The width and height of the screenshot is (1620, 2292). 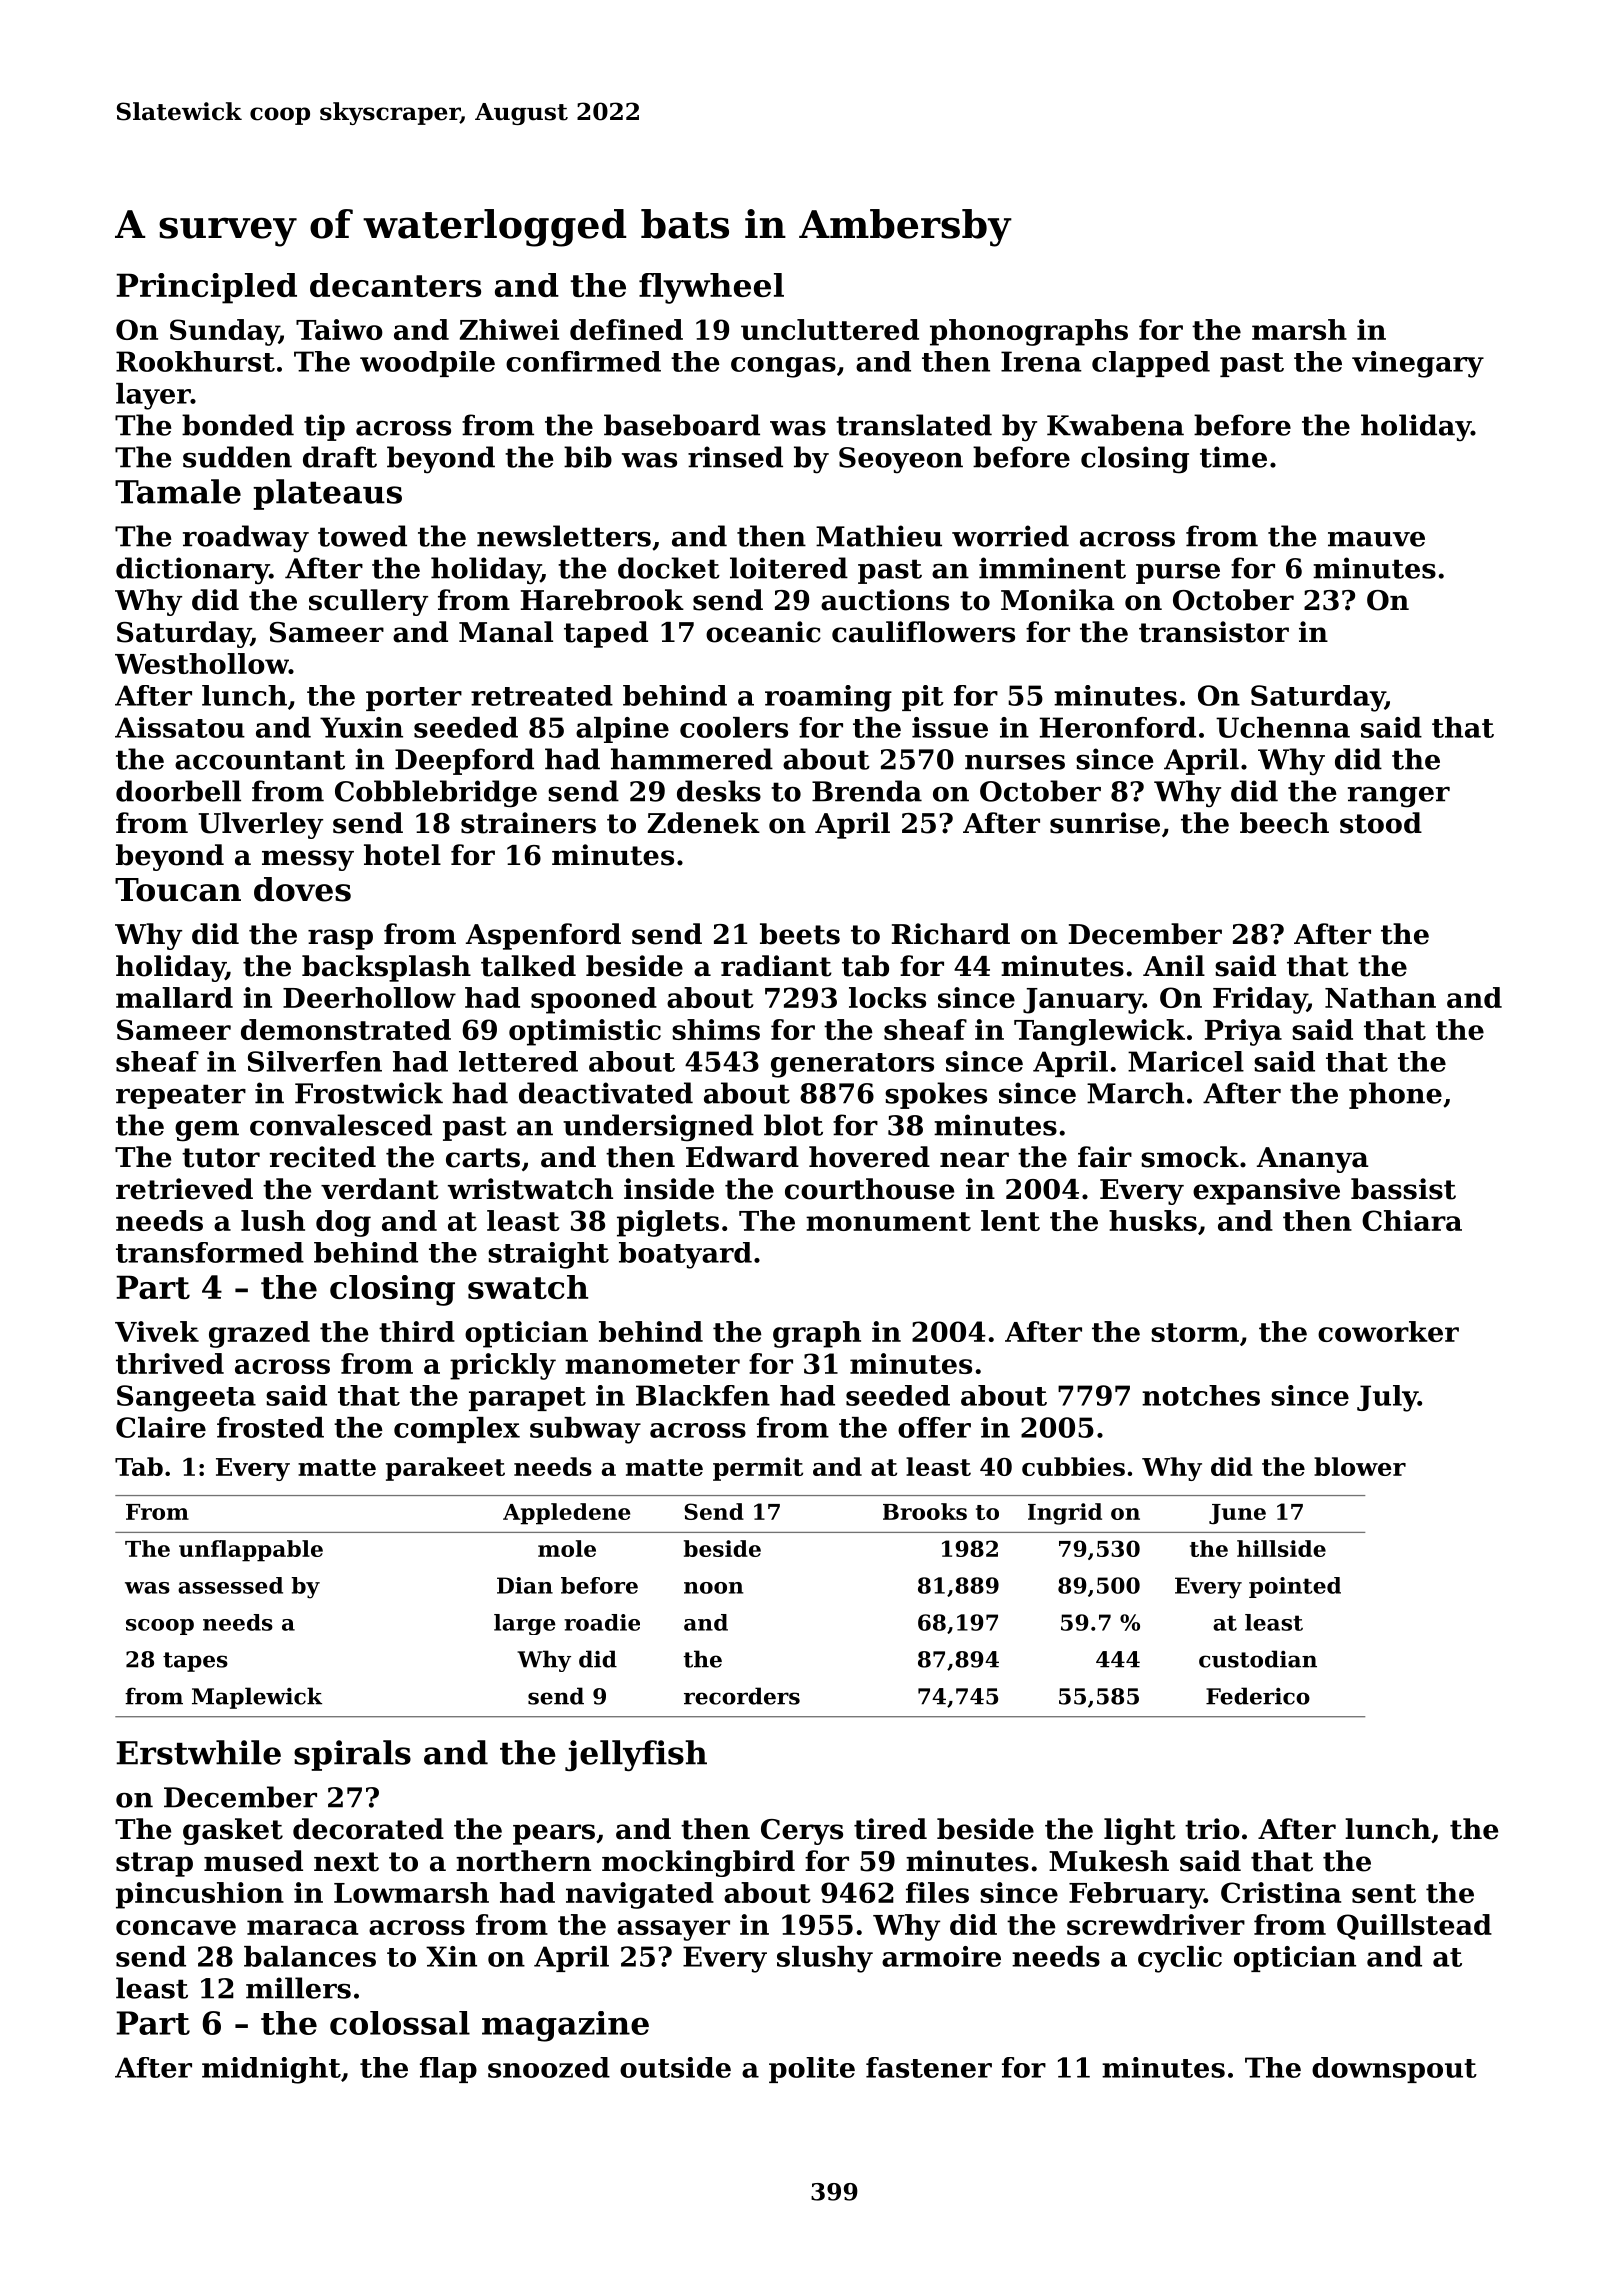 I want to click on translated, so click(x=914, y=425).
